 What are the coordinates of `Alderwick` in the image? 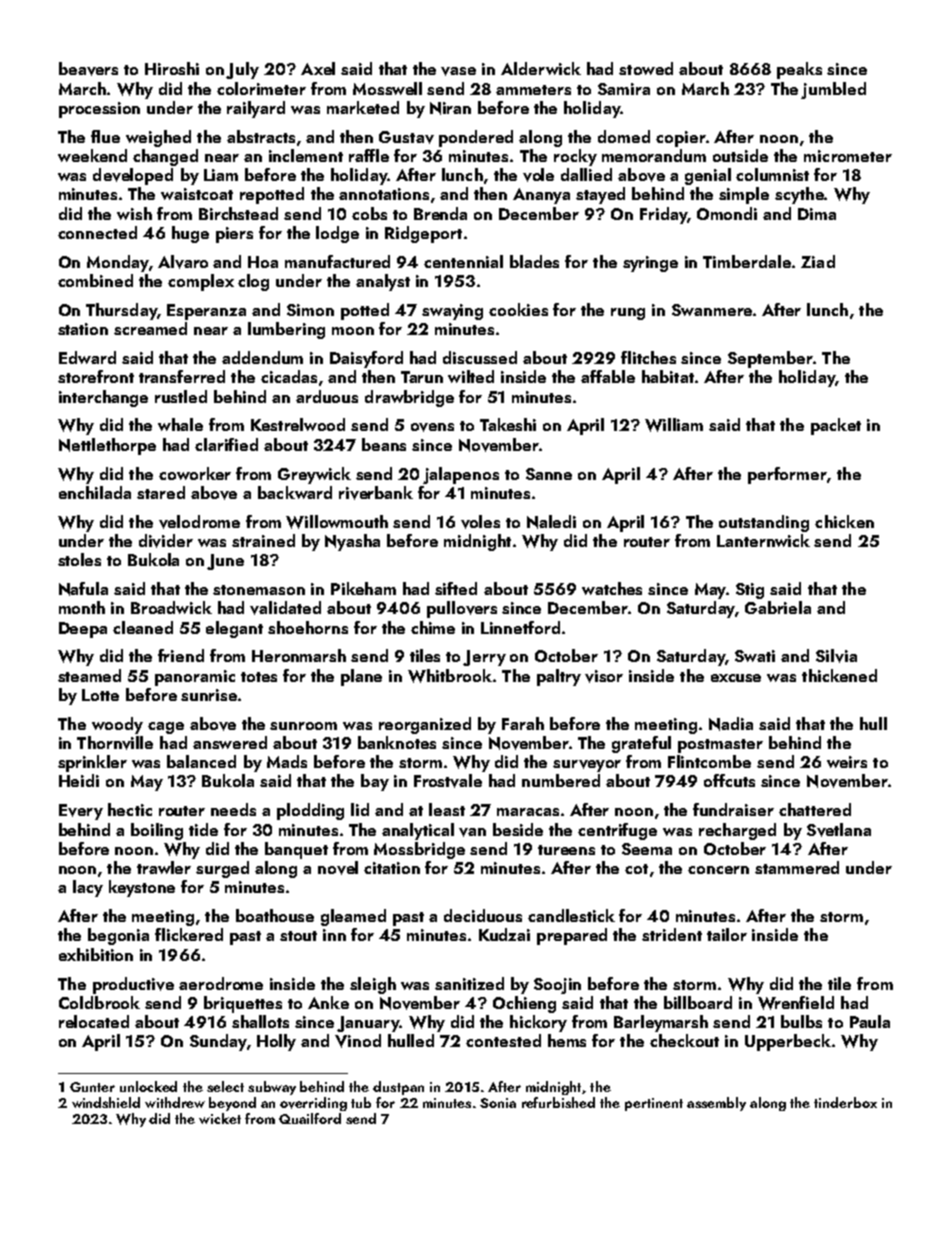 It's located at (541, 68).
